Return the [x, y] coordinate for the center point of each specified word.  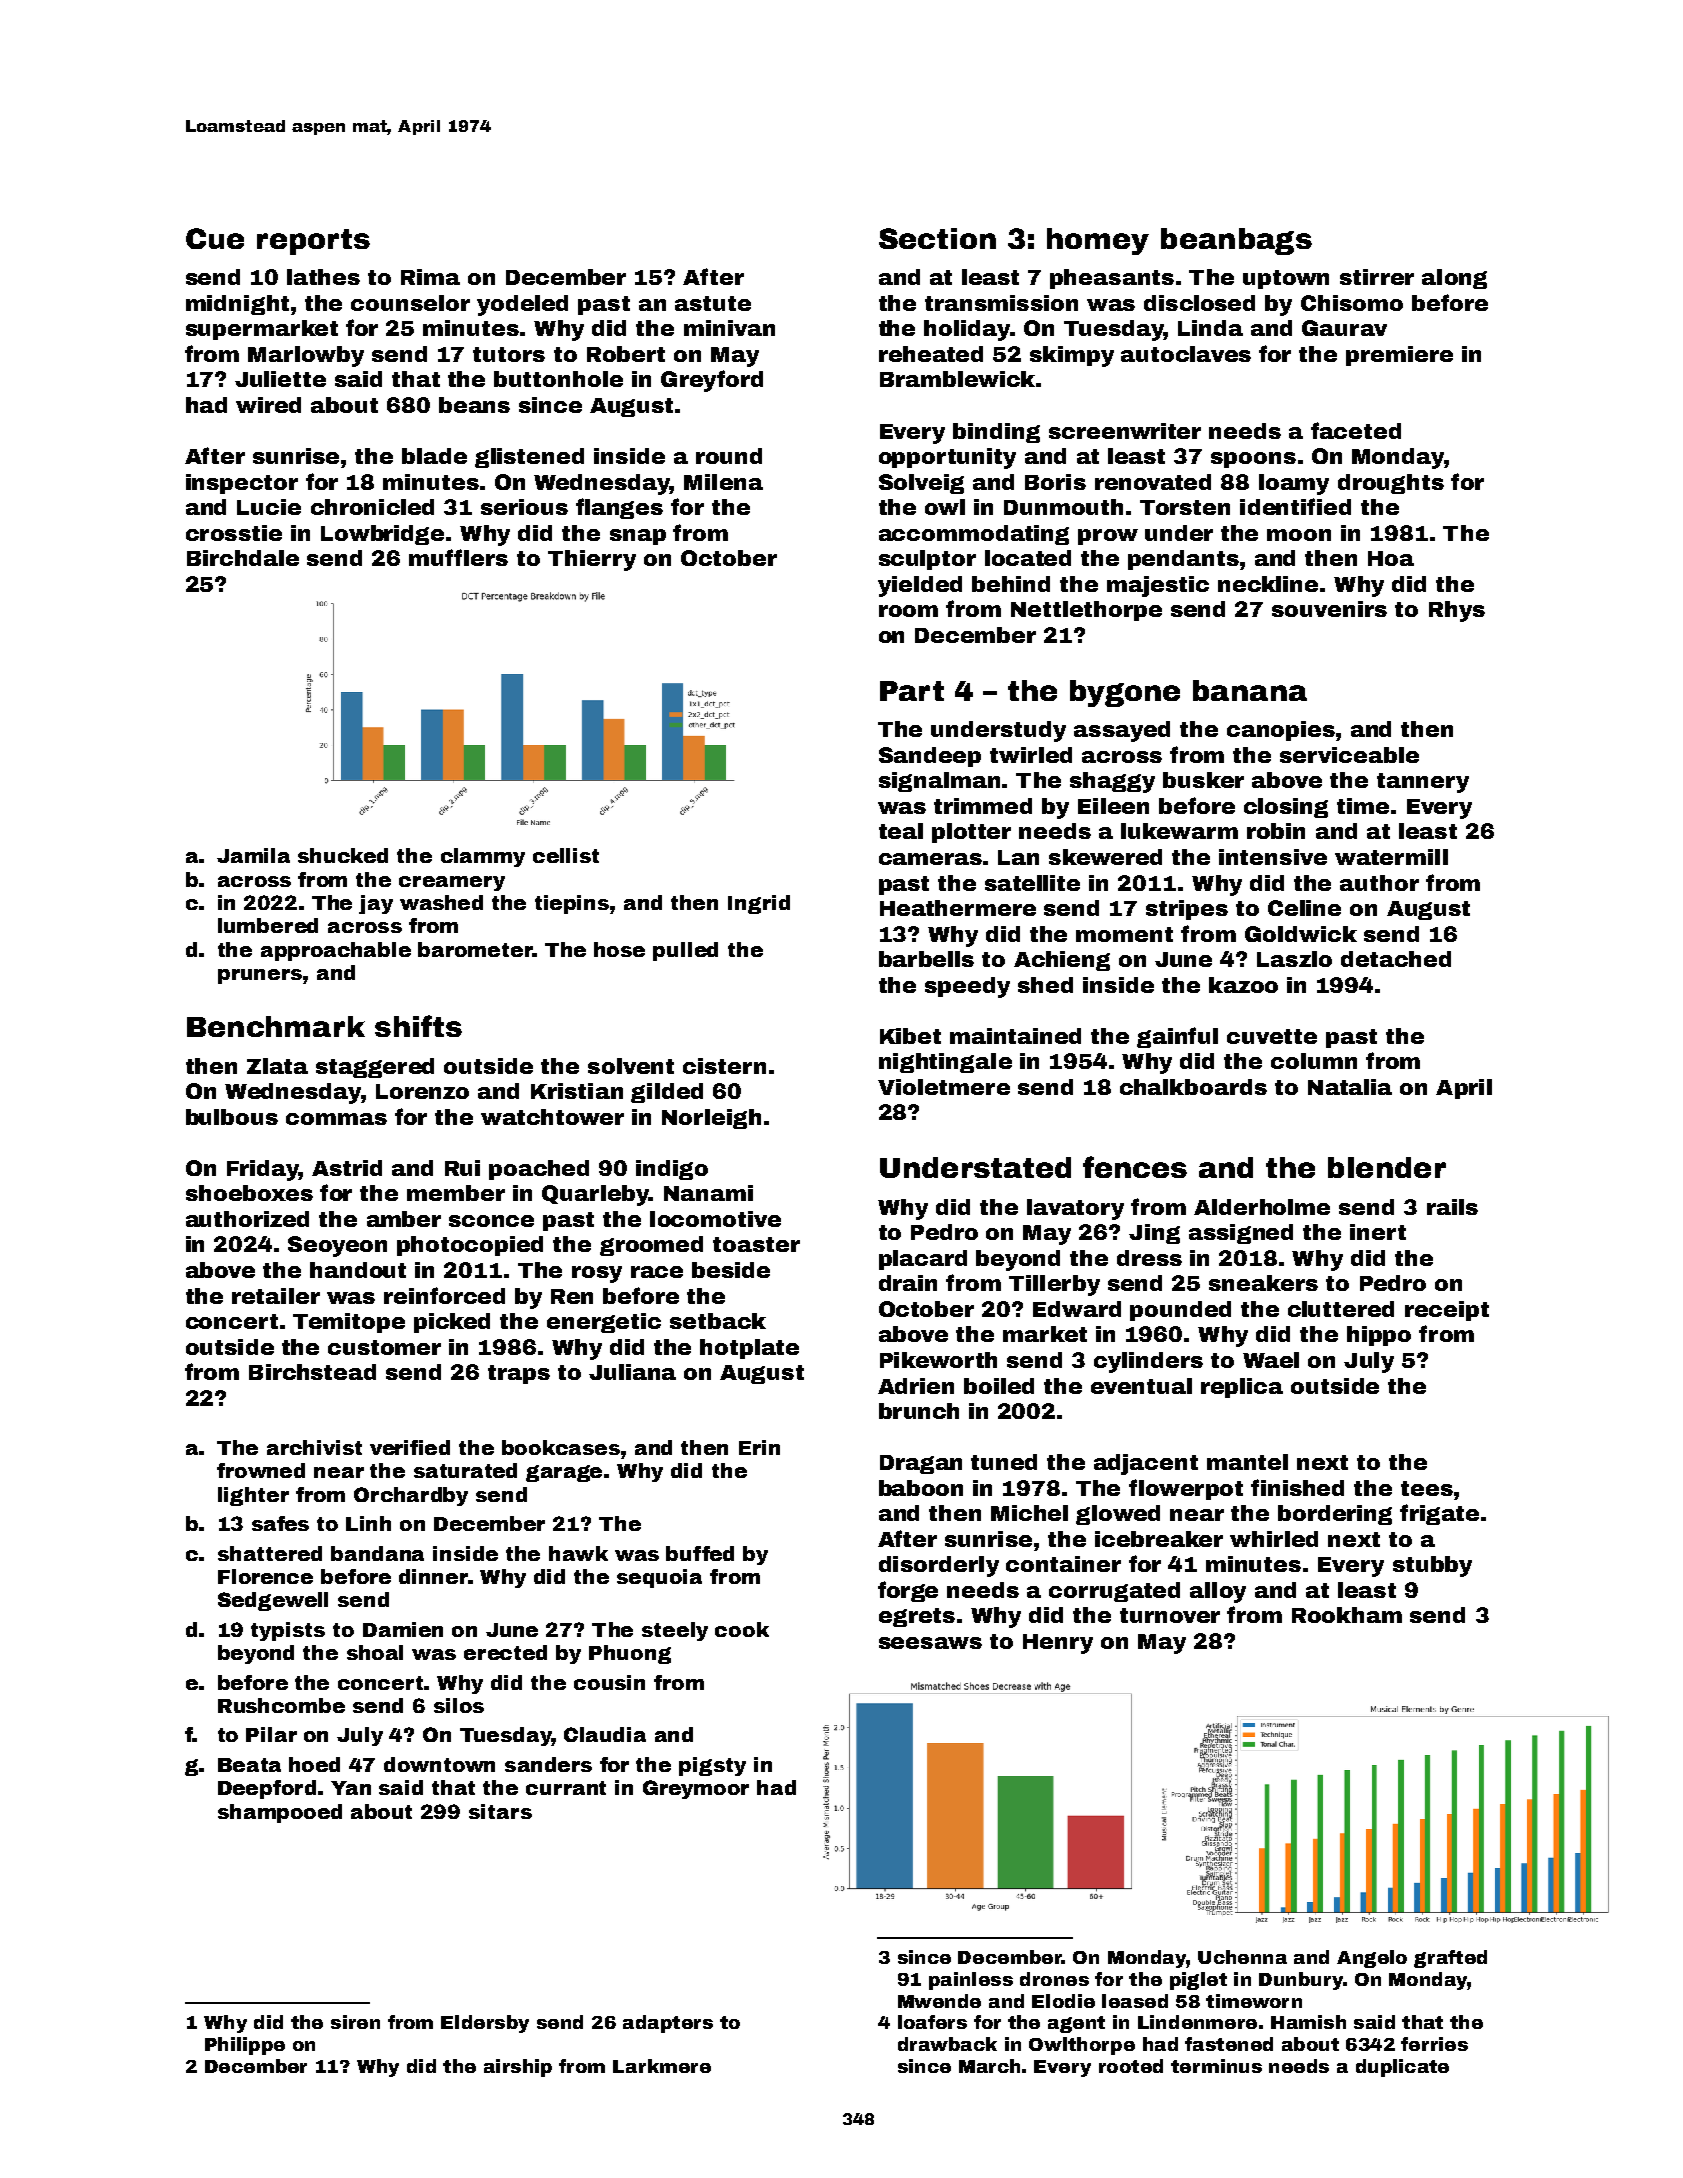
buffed [700, 1553]
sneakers [1263, 1283]
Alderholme [1262, 1207]
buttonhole [558, 379]
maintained [1015, 1036]
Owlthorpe [1082, 2046]
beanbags [1236, 241]
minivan [729, 328]
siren [355, 2022]
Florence [265, 1576]
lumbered [268, 925]
